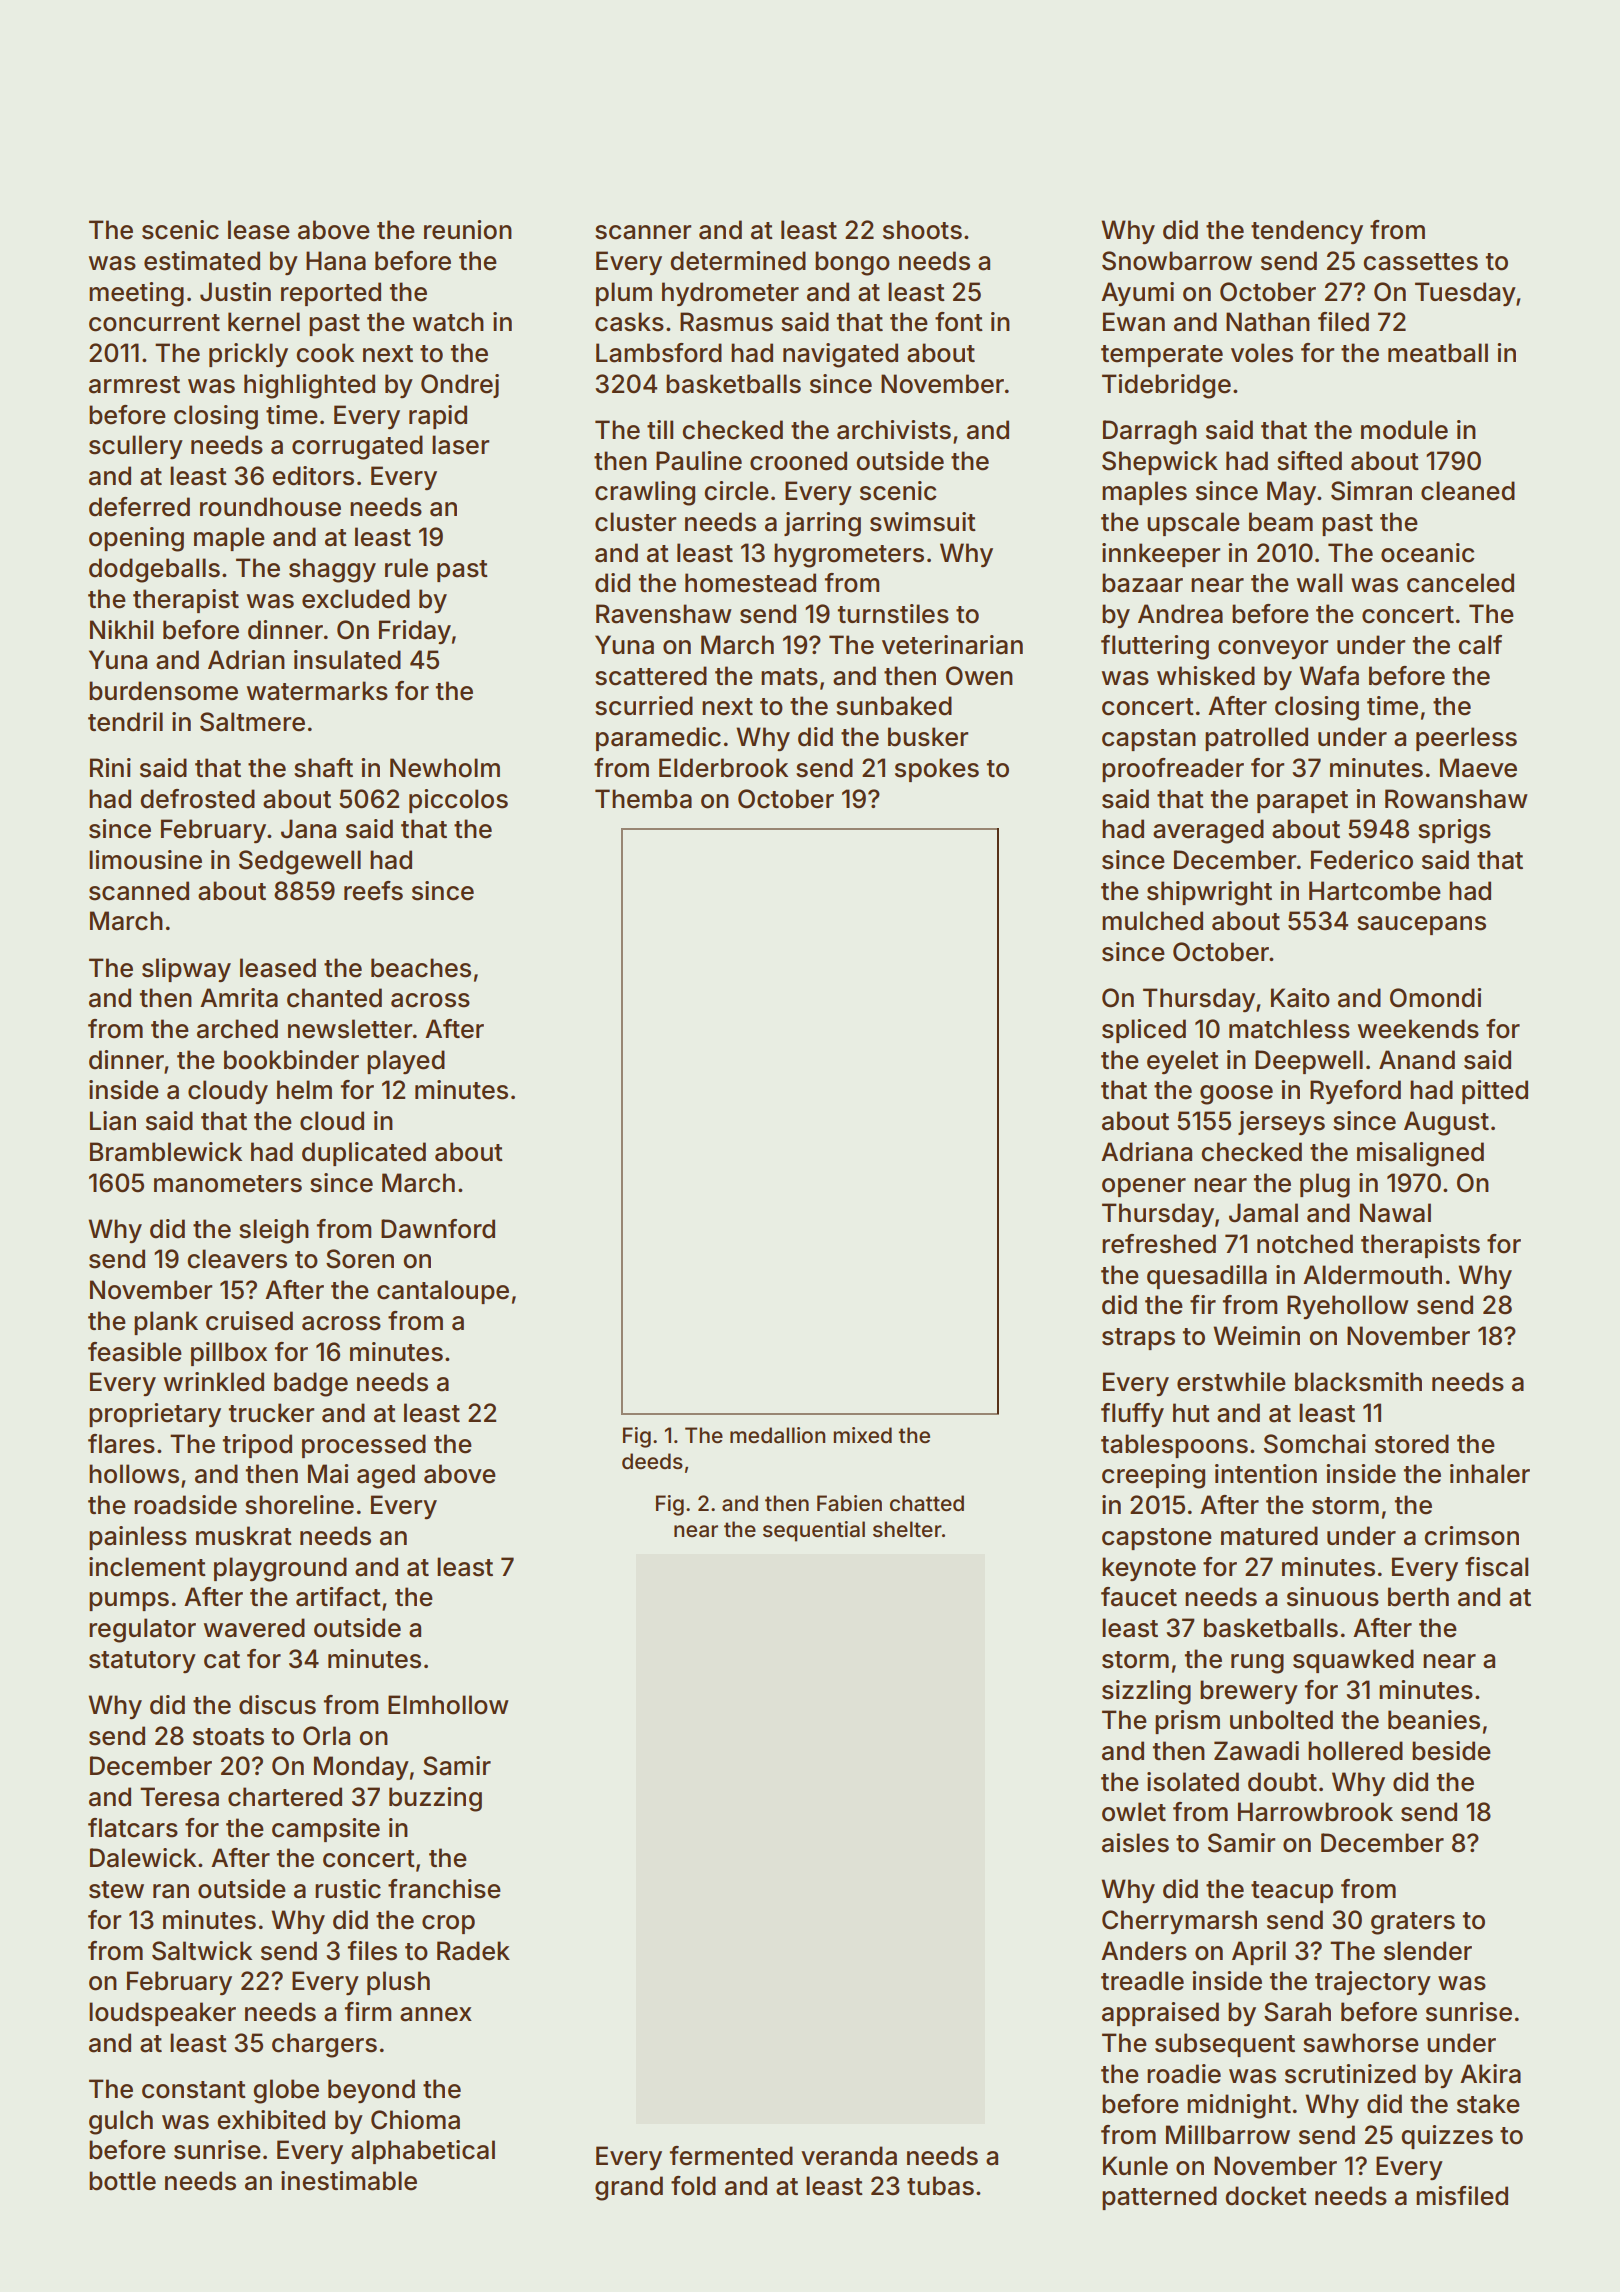 This screenshot has height=2292, width=1620. Describe the element at coordinates (113, 1121) in the screenshot. I see `Lian` at that location.
